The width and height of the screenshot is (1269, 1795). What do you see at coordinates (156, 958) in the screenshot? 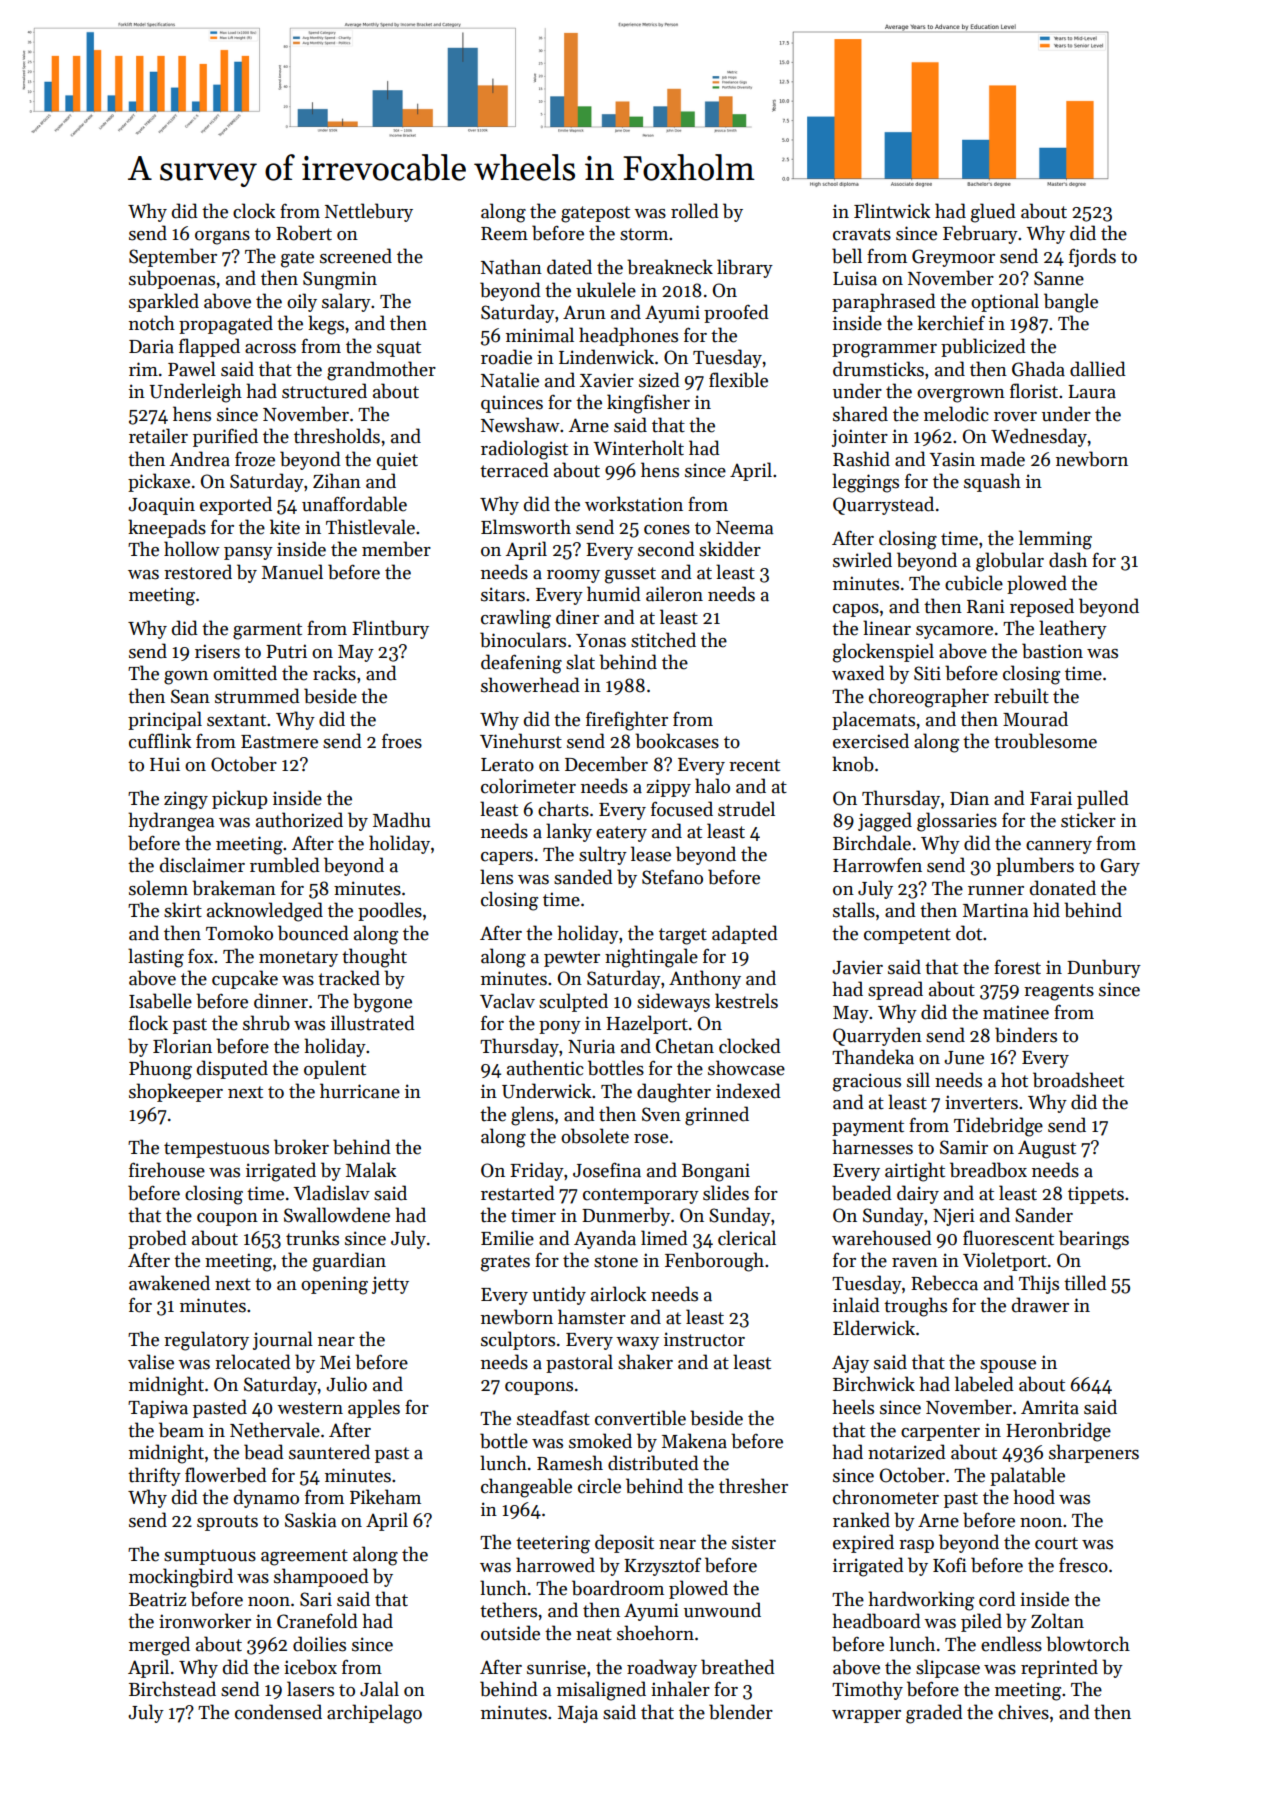
I see `lasting` at bounding box center [156, 958].
